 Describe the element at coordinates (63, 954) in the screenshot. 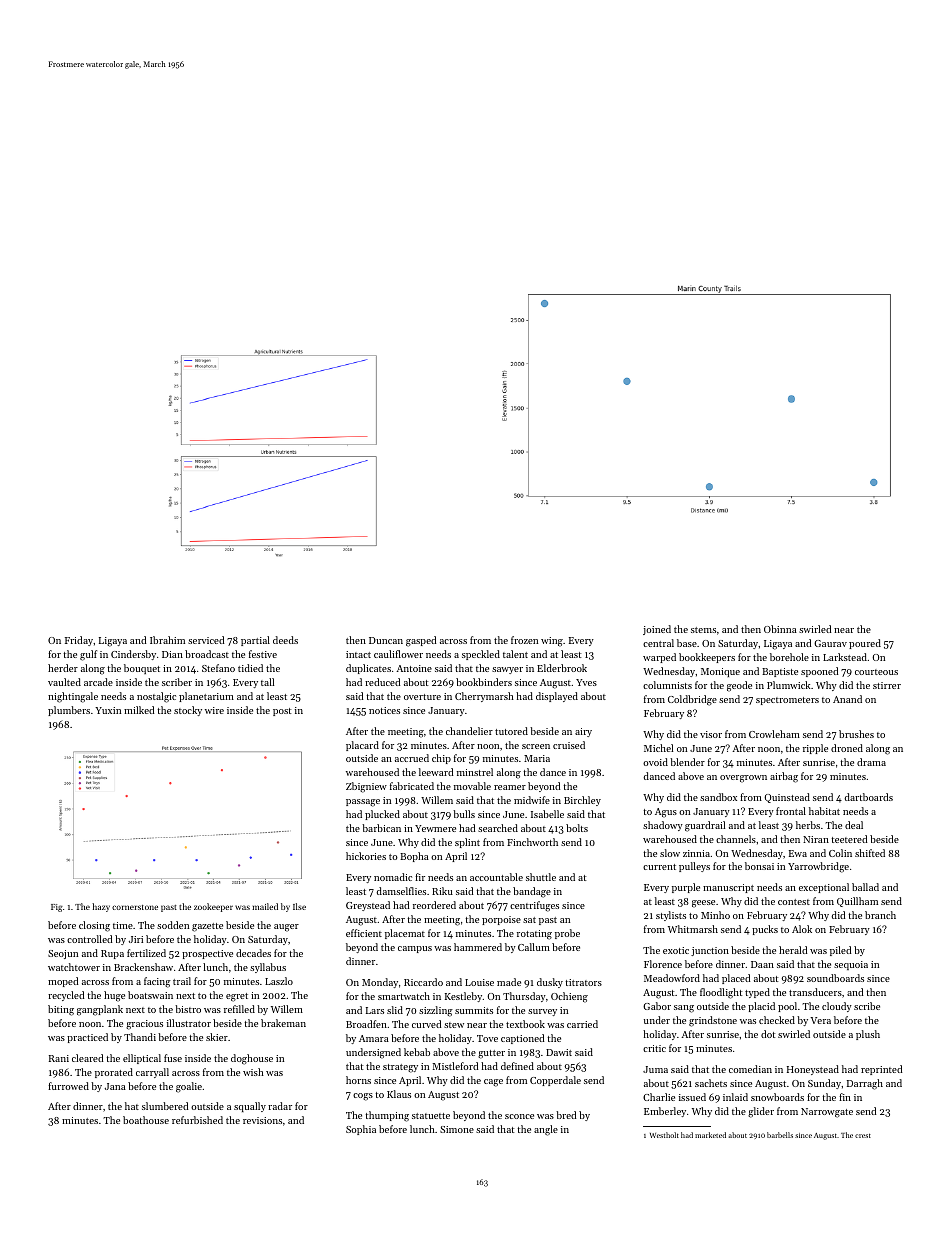

I see `Seojun` at that location.
